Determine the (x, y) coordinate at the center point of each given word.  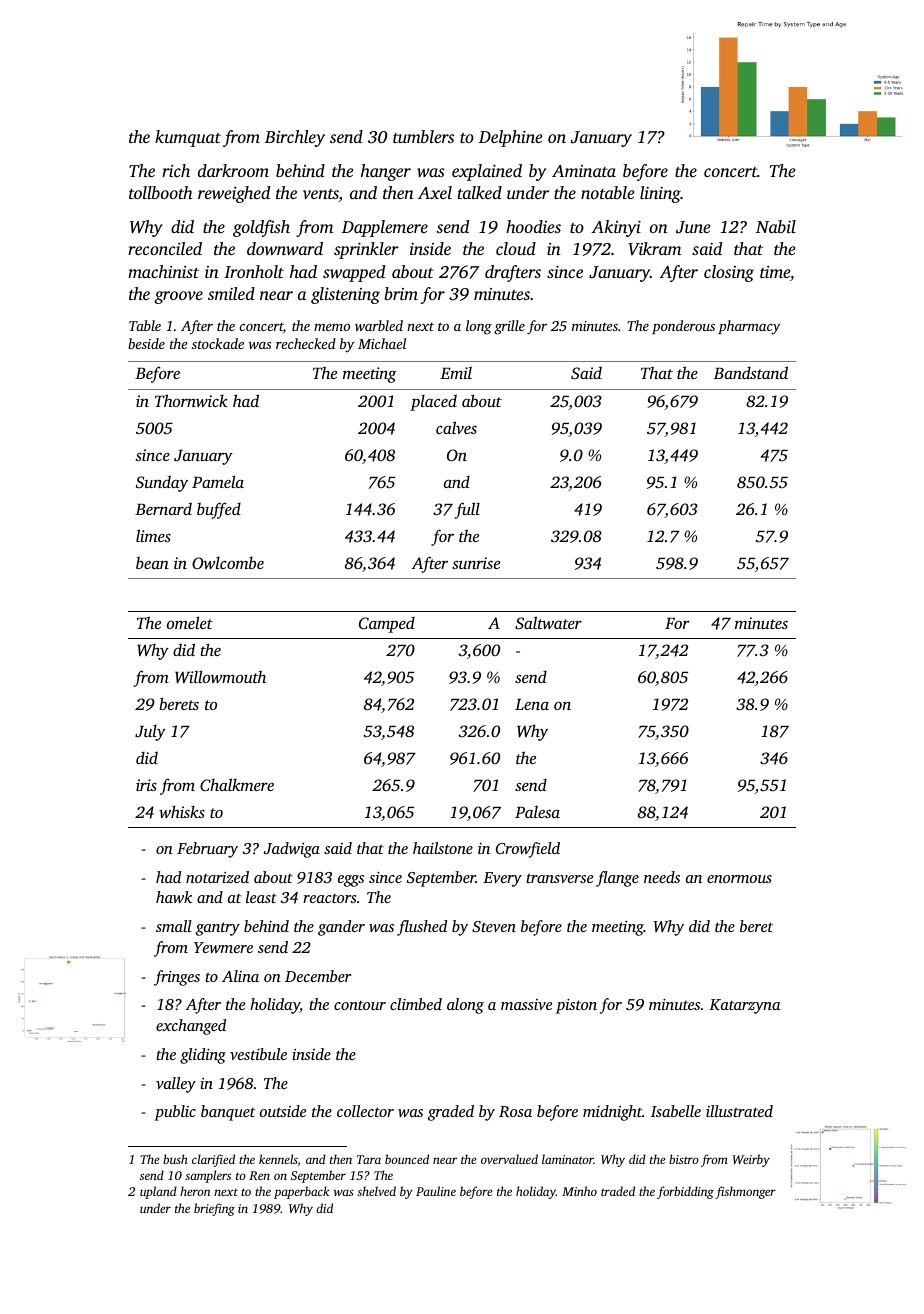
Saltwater (548, 623)
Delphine (510, 138)
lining (660, 194)
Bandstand (751, 372)
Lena (532, 704)
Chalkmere (237, 784)
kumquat (188, 138)
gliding (203, 1056)
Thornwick (191, 400)
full (467, 510)
